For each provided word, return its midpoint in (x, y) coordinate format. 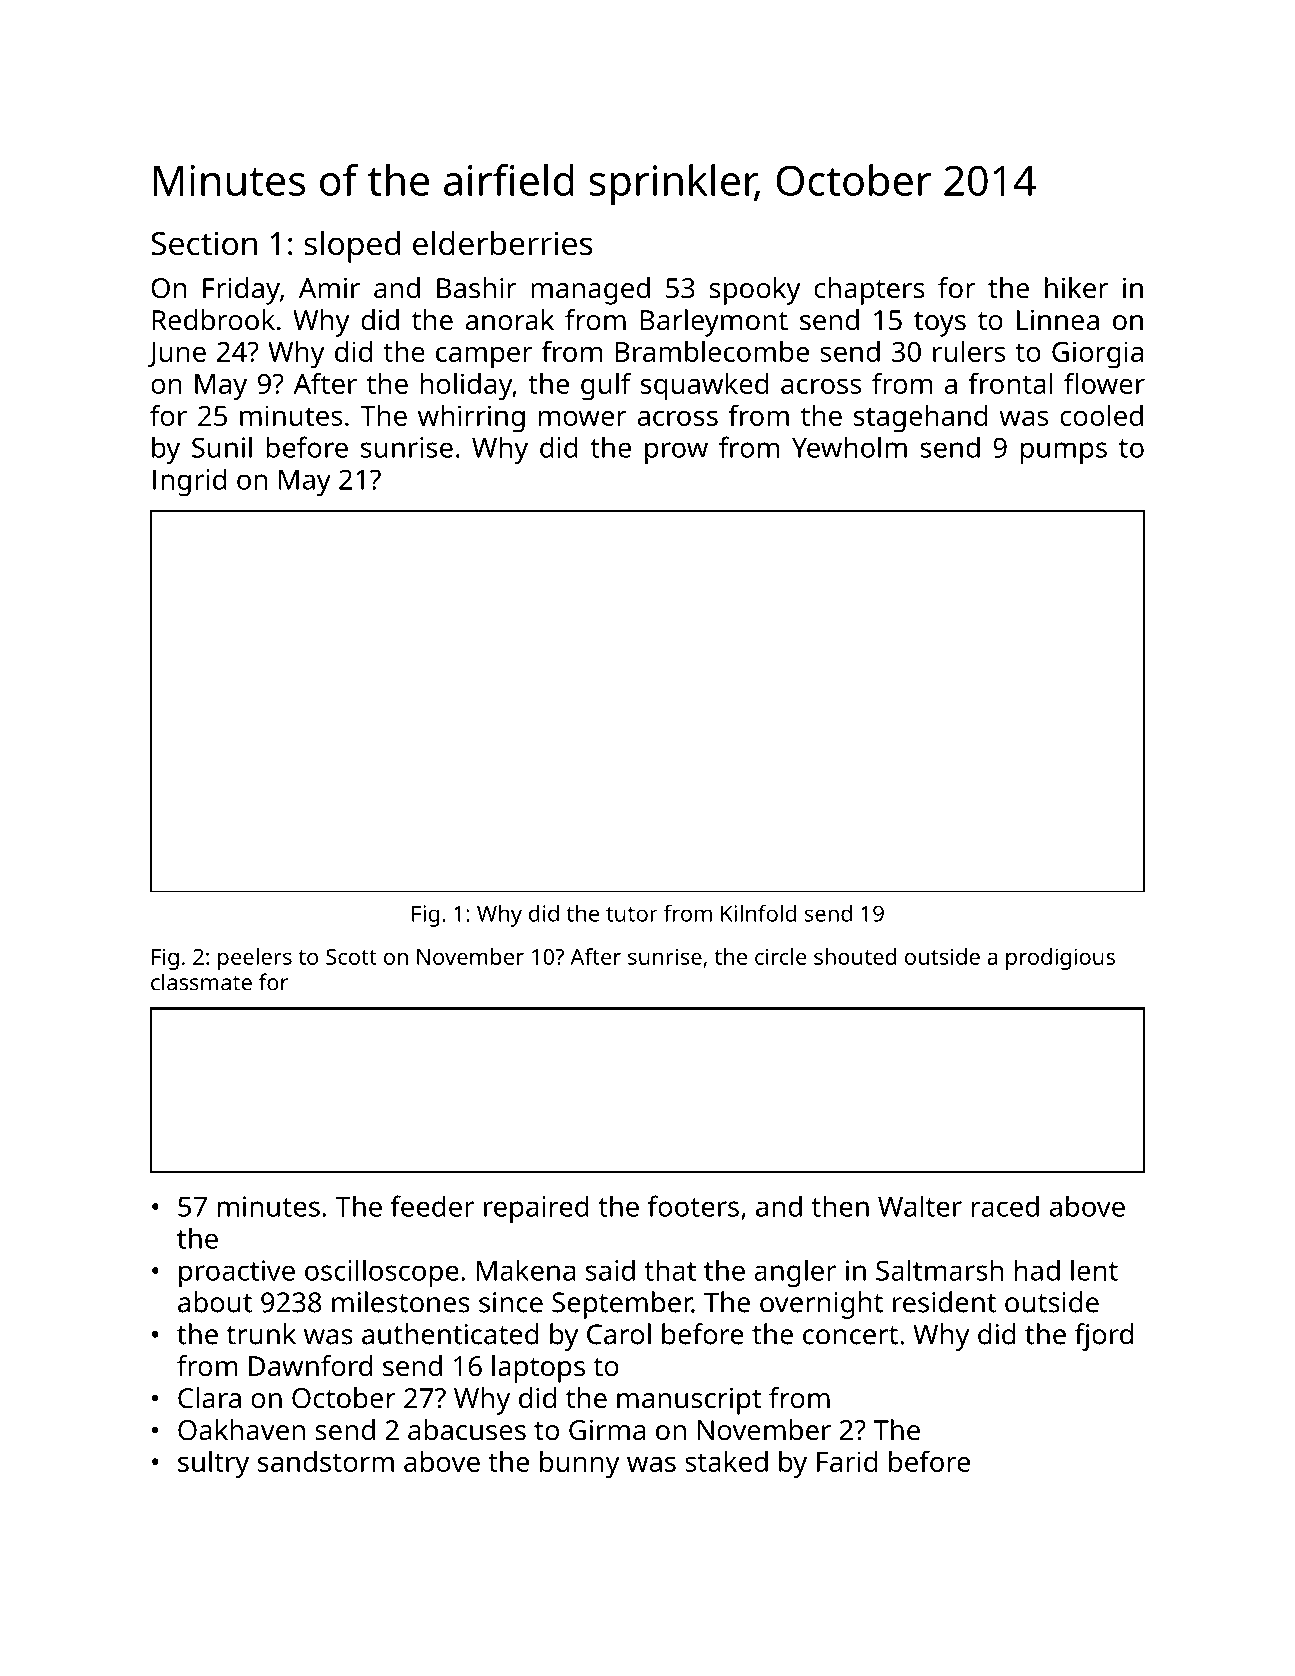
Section (204, 243)
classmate (201, 982)
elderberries (503, 243)
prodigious (1060, 959)
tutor (632, 914)
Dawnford (310, 1366)
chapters (869, 291)
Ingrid (189, 482)
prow (676, 453)
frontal (1010, 383)
